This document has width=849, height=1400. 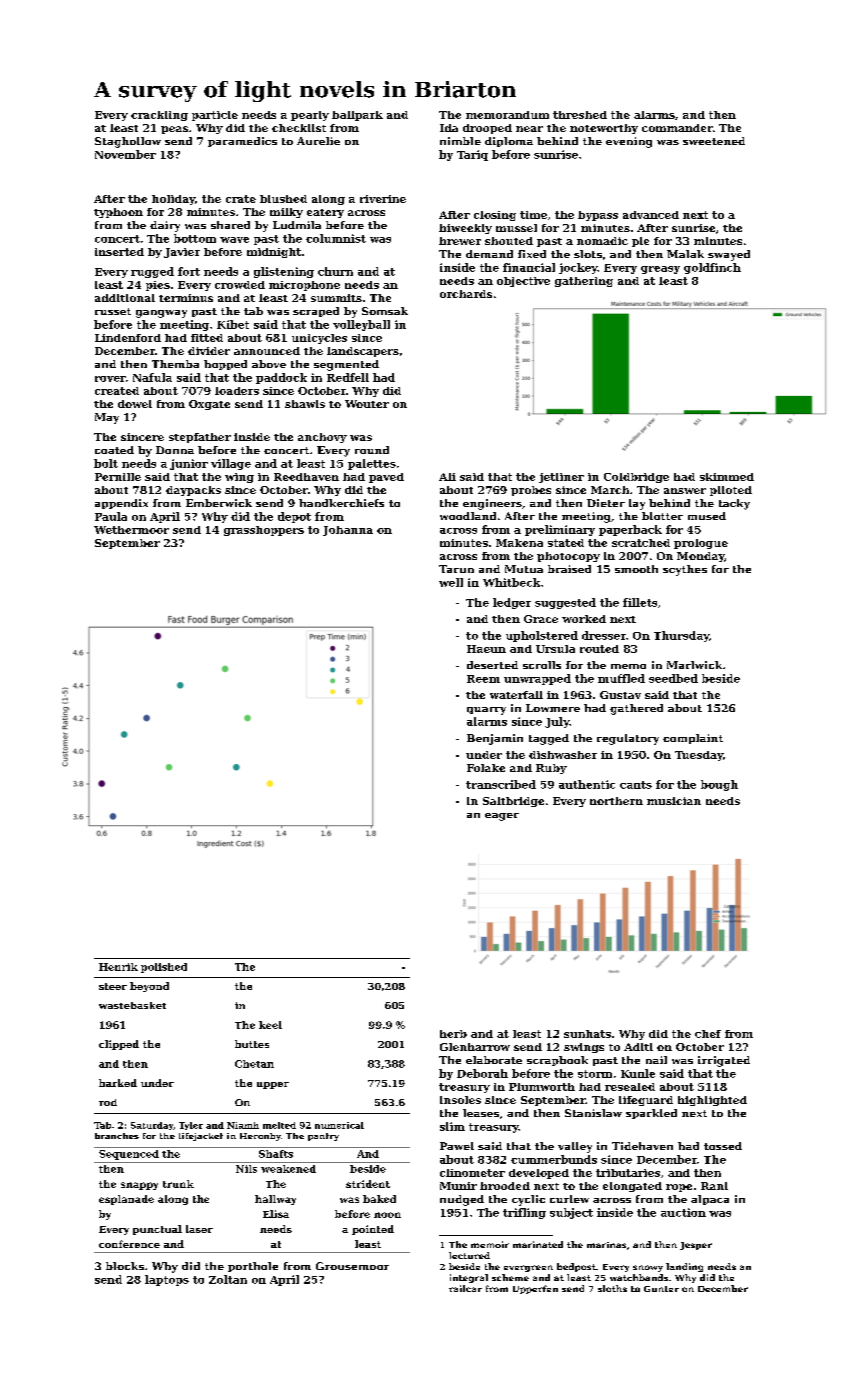 What do you see at coordinates (131, 530) in the document?
I see `Wethermoor` at bounding box center [131, 530].
